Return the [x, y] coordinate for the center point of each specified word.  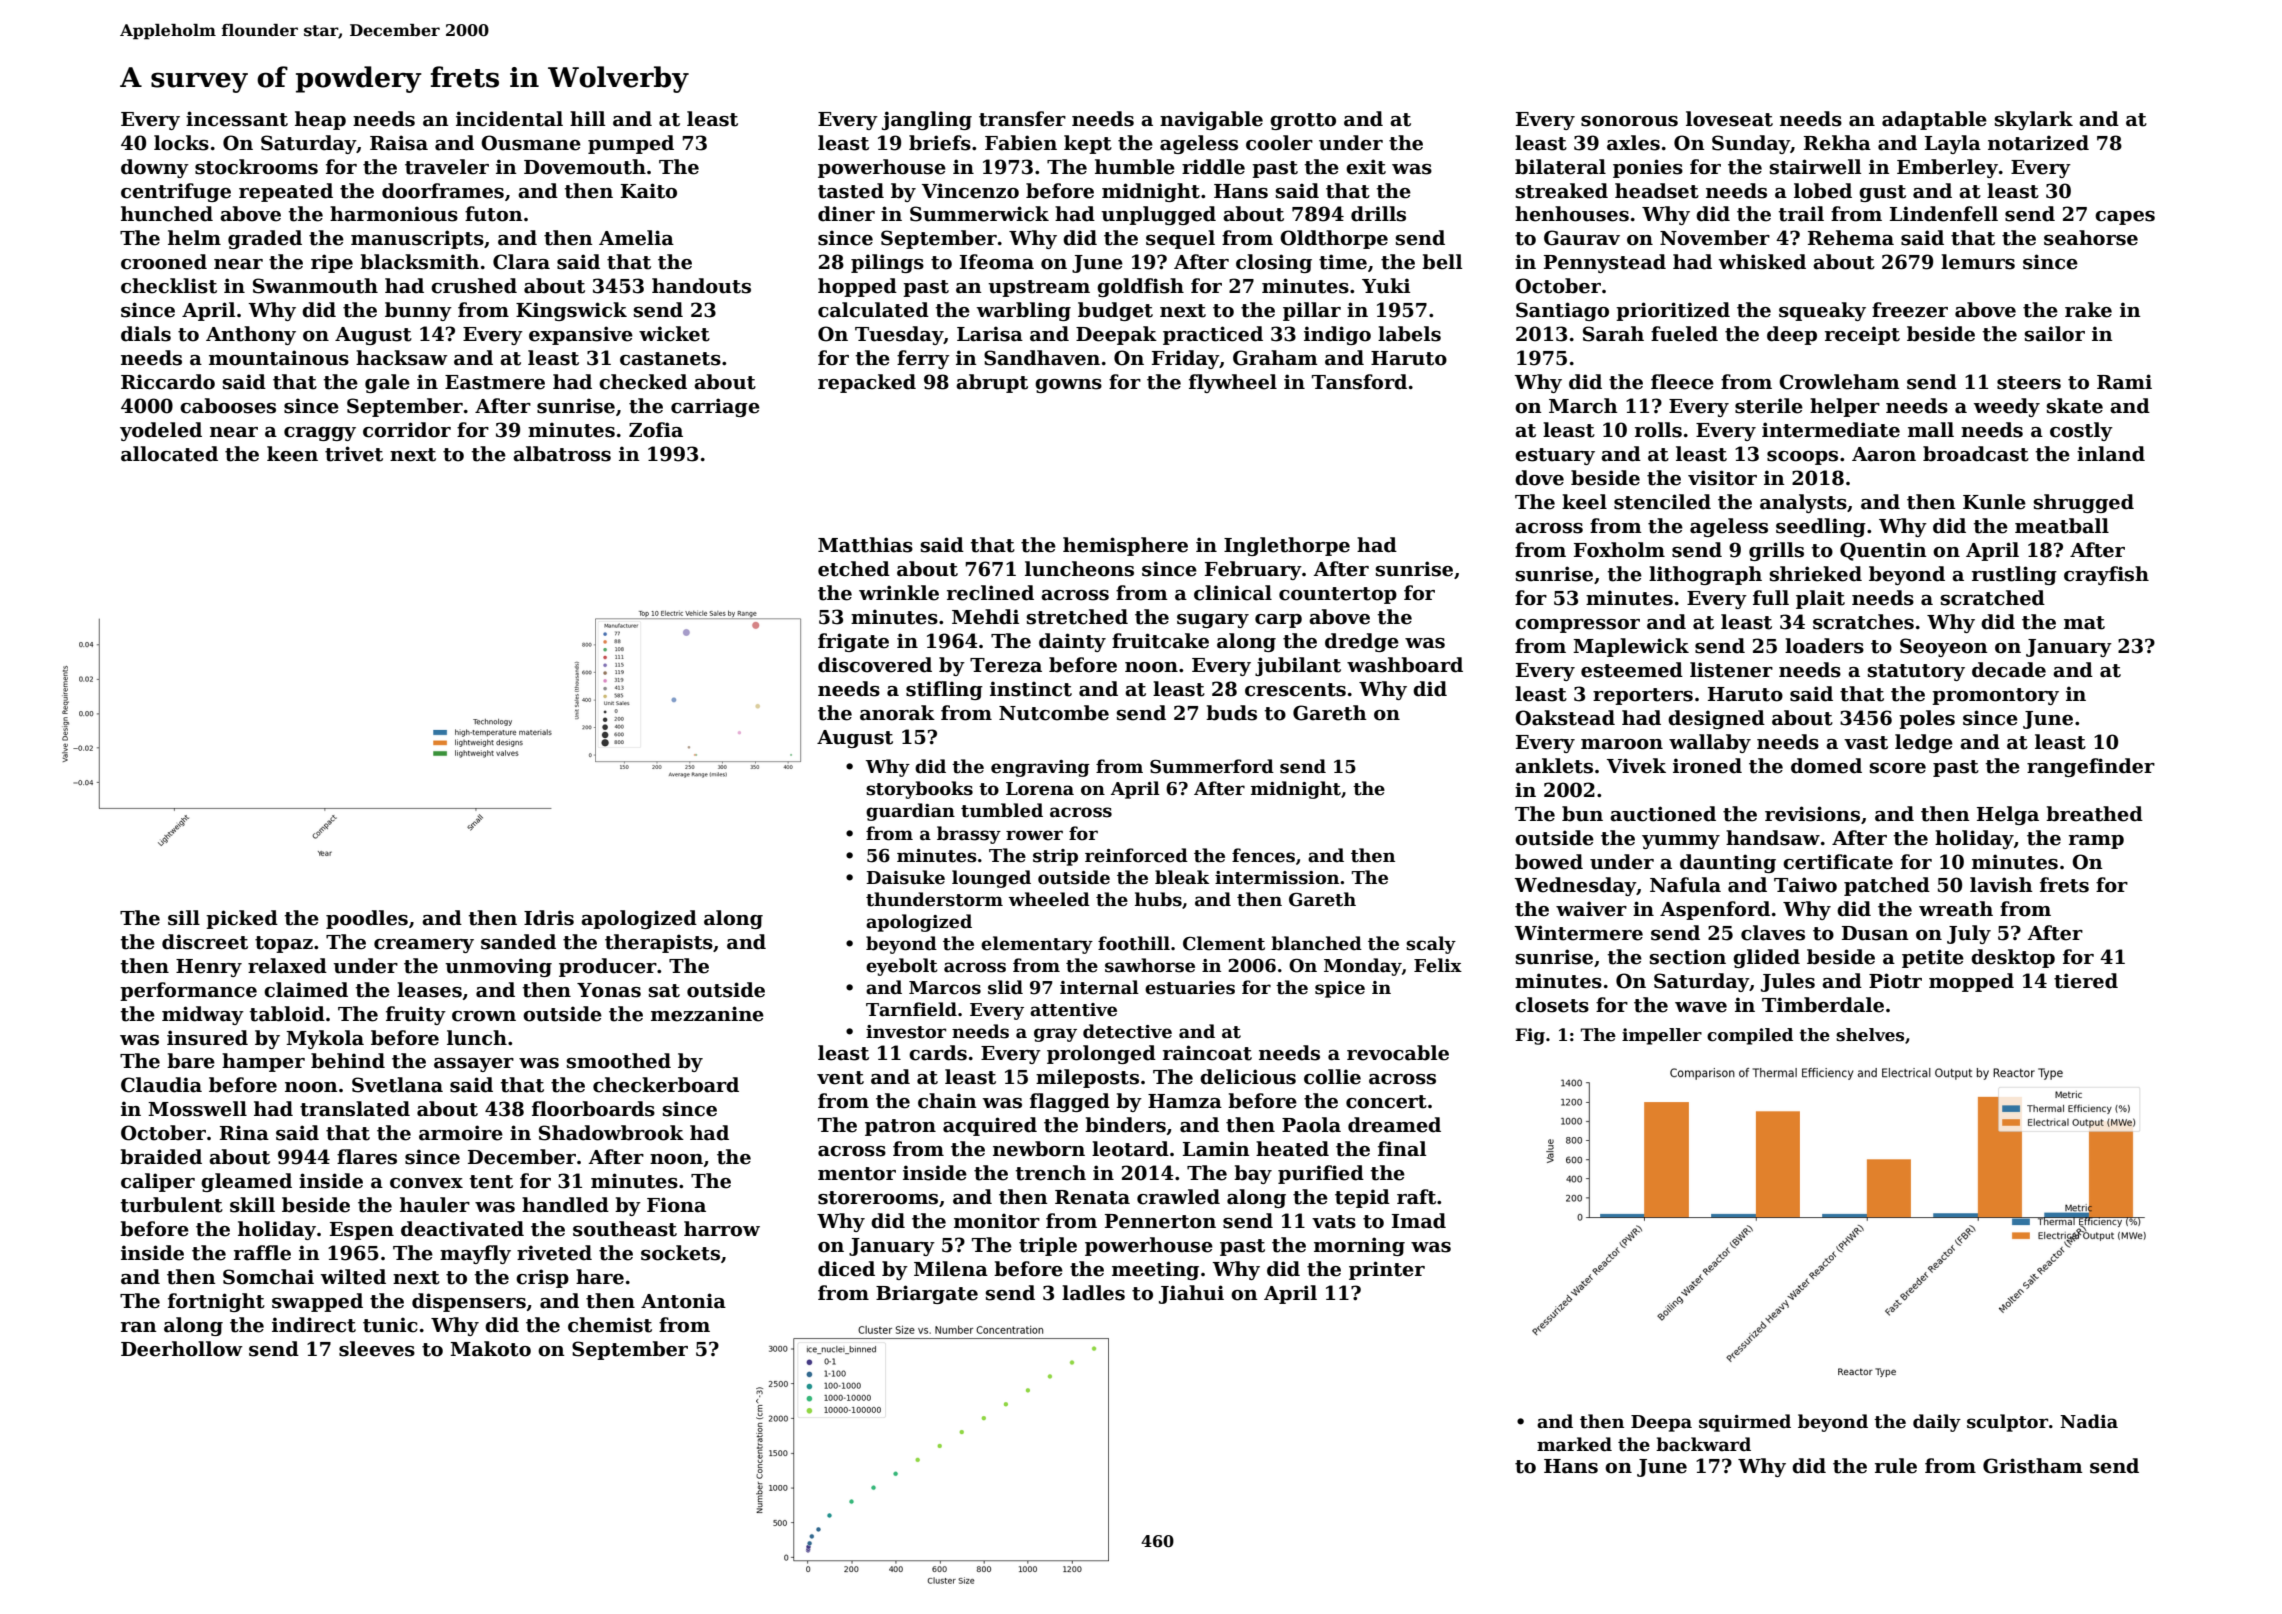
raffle [262, 1253]
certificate [1838, 862]
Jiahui [1191, 1294]
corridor [407, 430]
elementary [1037, 945]
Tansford [1359, 382]
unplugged [1158, 215]
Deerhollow [182, 1349]
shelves [1870, 1035]
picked [242, 919]
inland [2111, 454]
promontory [1995, 696]
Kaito [649, 191]
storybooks [919, 790]
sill [184, 918]
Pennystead [1605, 263]
